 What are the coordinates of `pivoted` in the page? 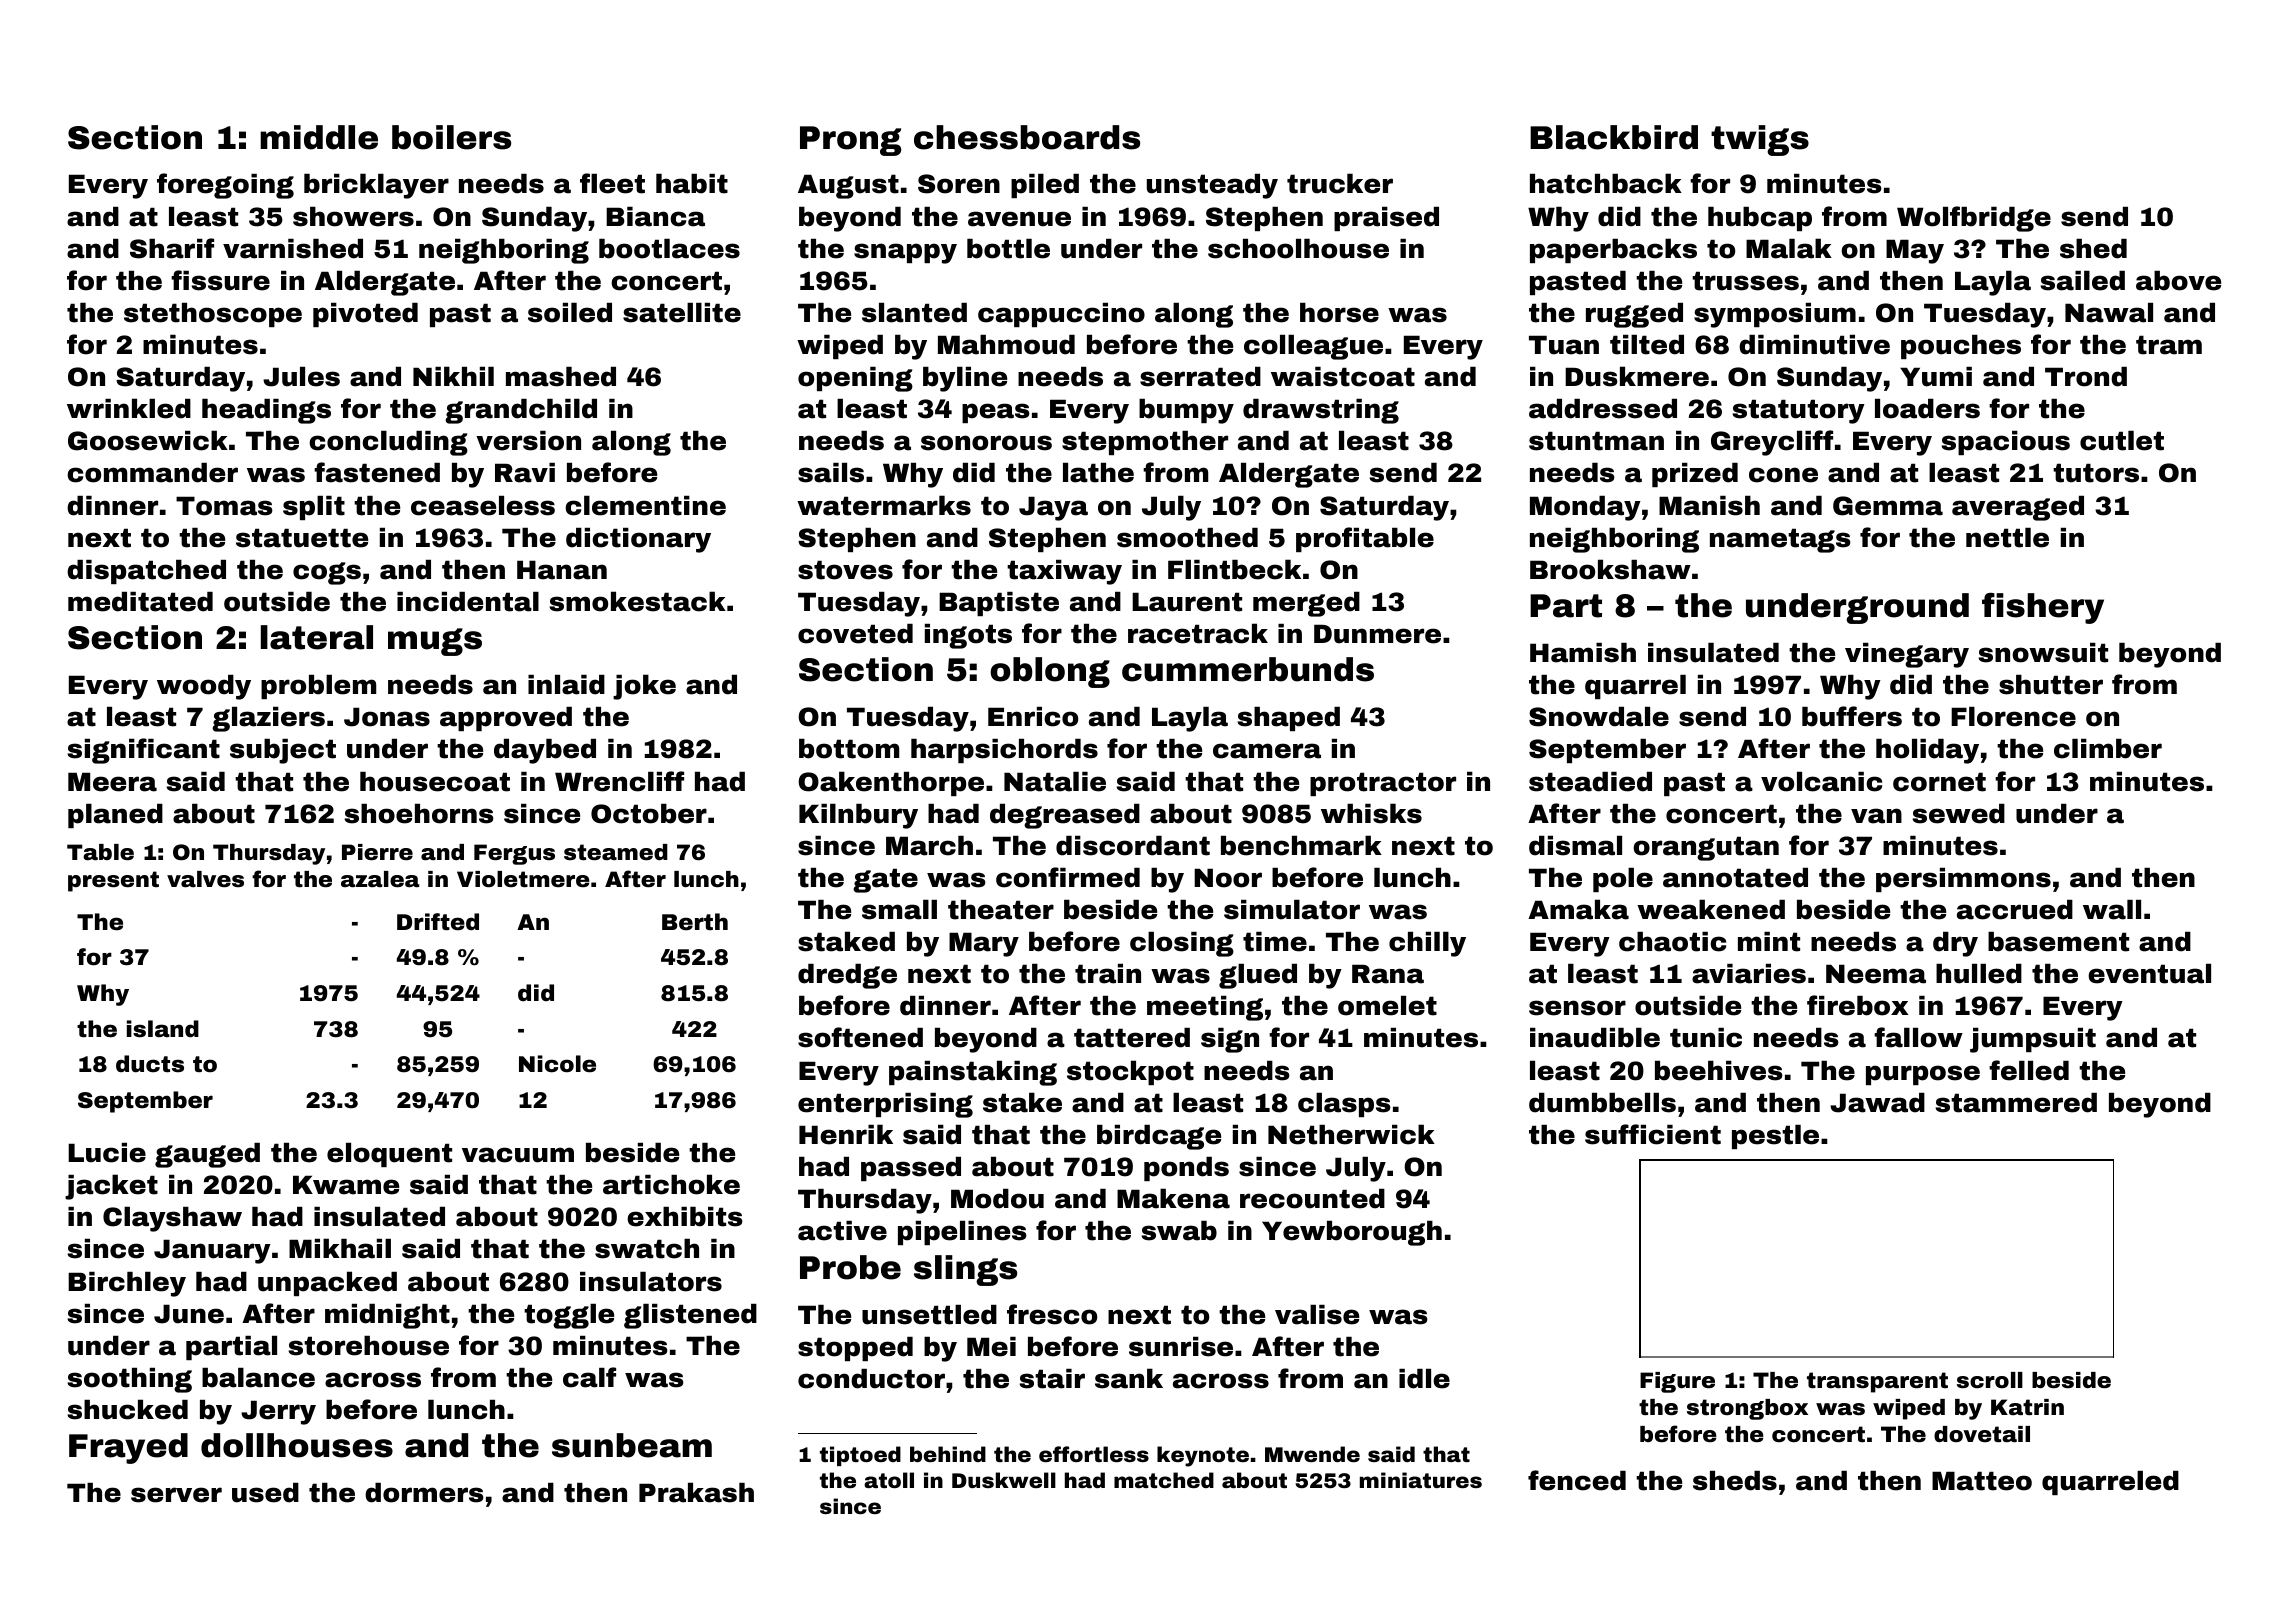 It's located at (365, 315).
